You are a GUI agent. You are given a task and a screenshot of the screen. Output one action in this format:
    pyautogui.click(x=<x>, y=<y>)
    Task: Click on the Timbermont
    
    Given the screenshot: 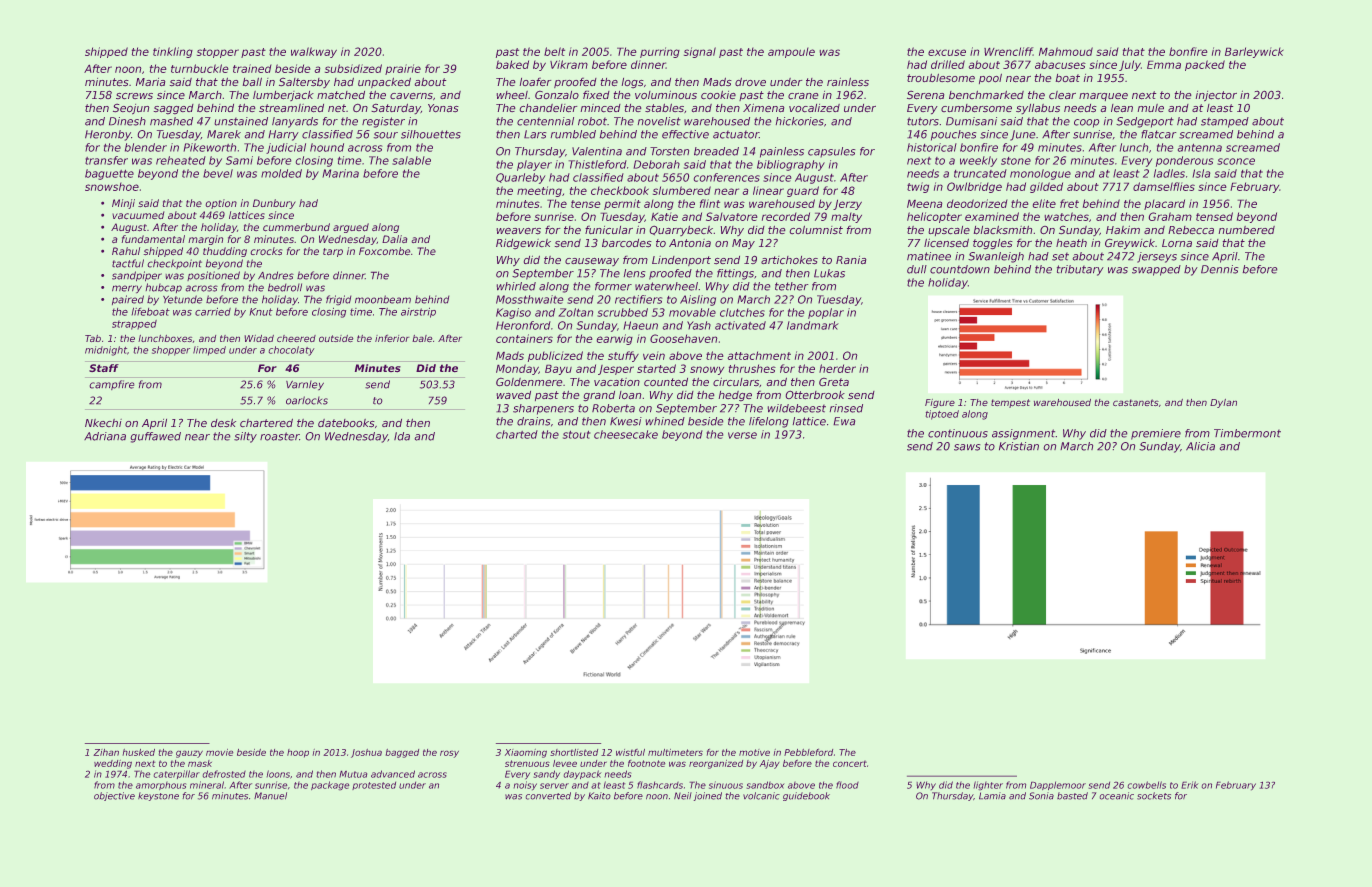 What is the action you would take?
    pyautogui.click(x=1247, y=433)
